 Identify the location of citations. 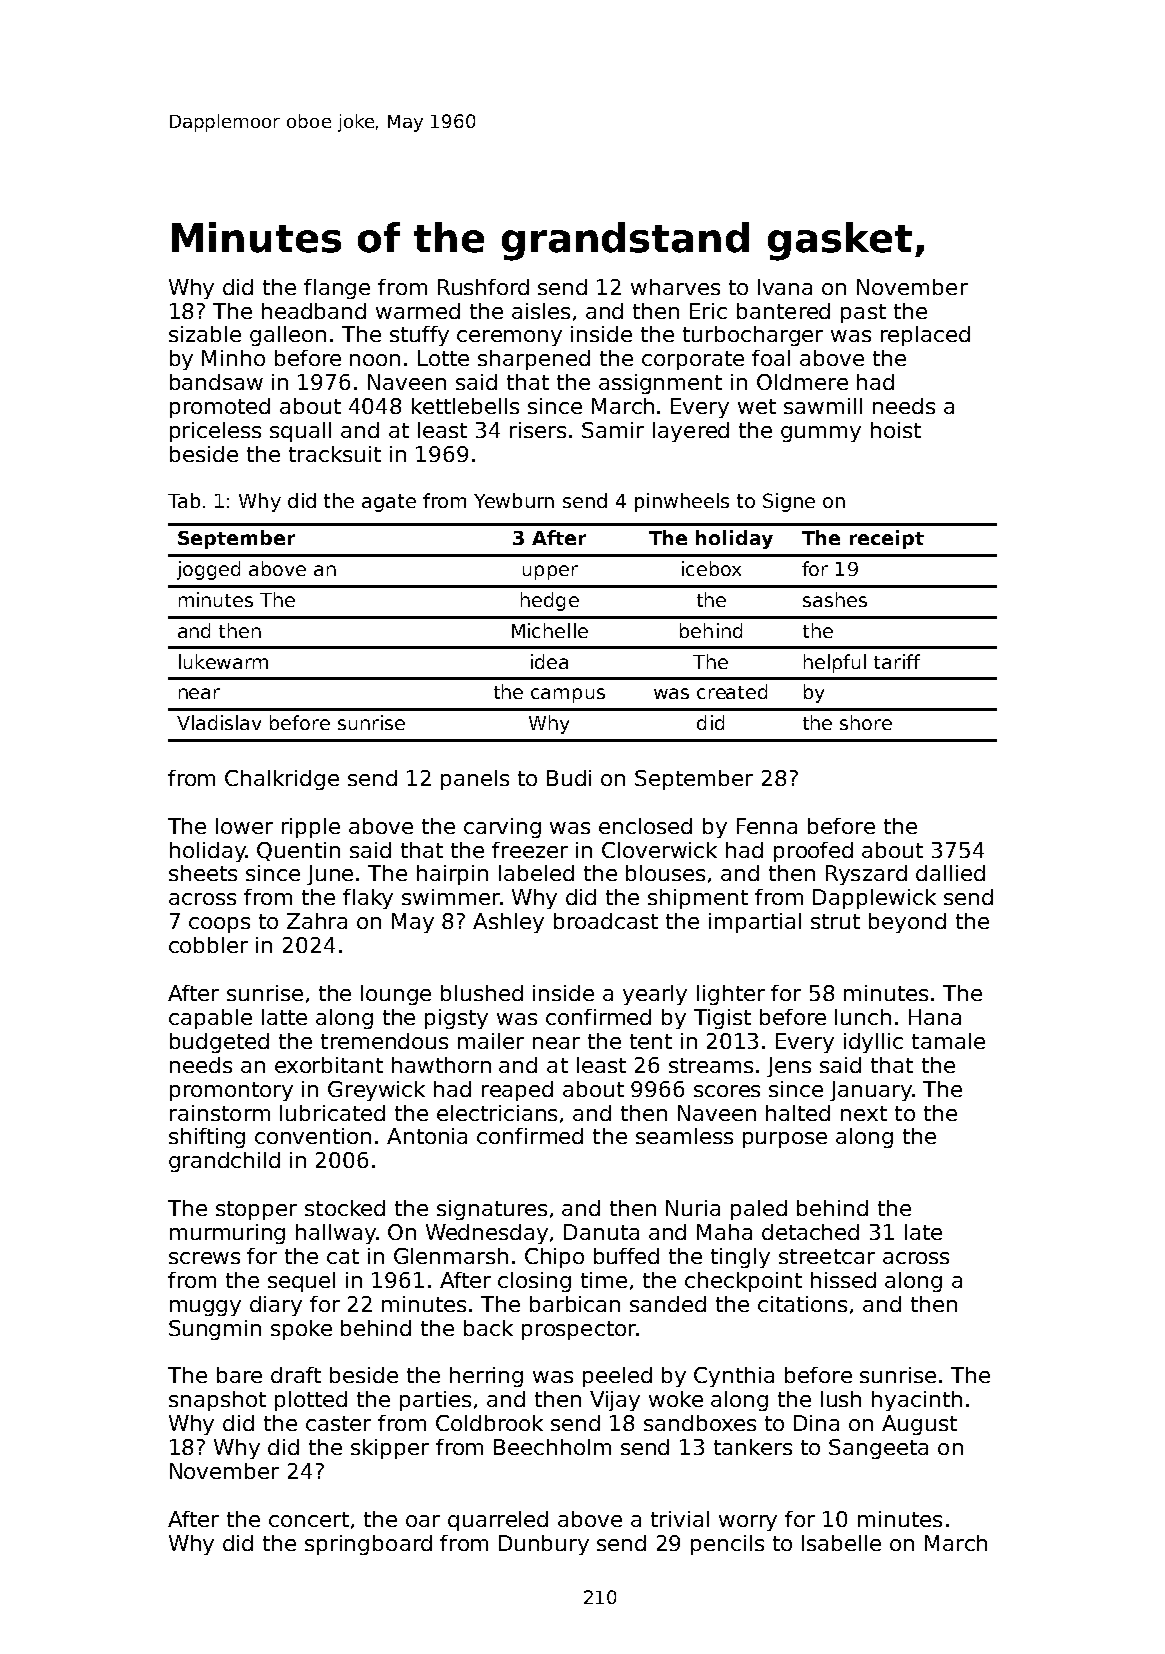
(802, 1304).
